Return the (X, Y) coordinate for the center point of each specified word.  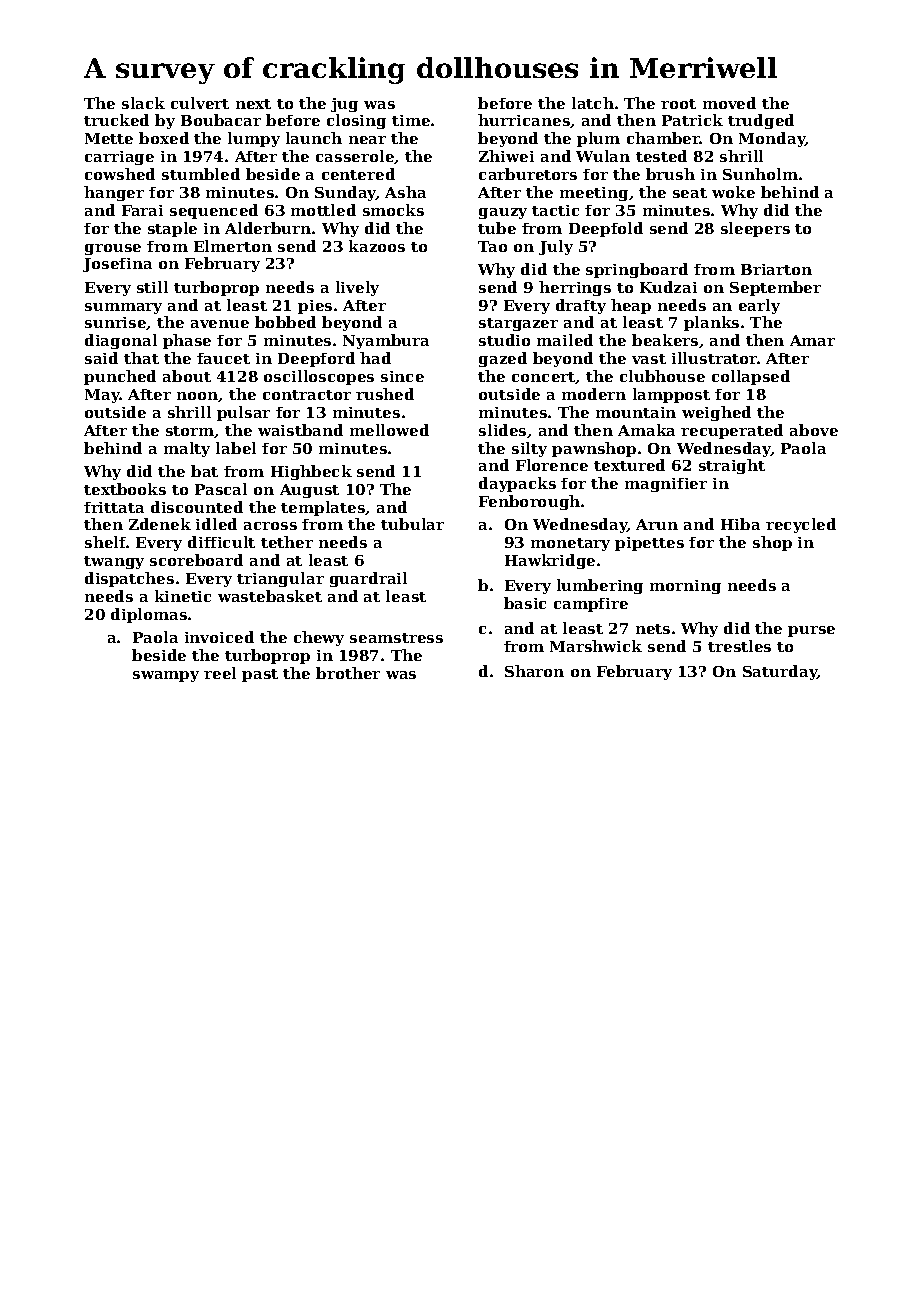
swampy (166, 676)
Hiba (740, 524)
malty (187, 449)
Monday (772, 139)
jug (344, 105)
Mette (109, 138)
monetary (570, 544)
